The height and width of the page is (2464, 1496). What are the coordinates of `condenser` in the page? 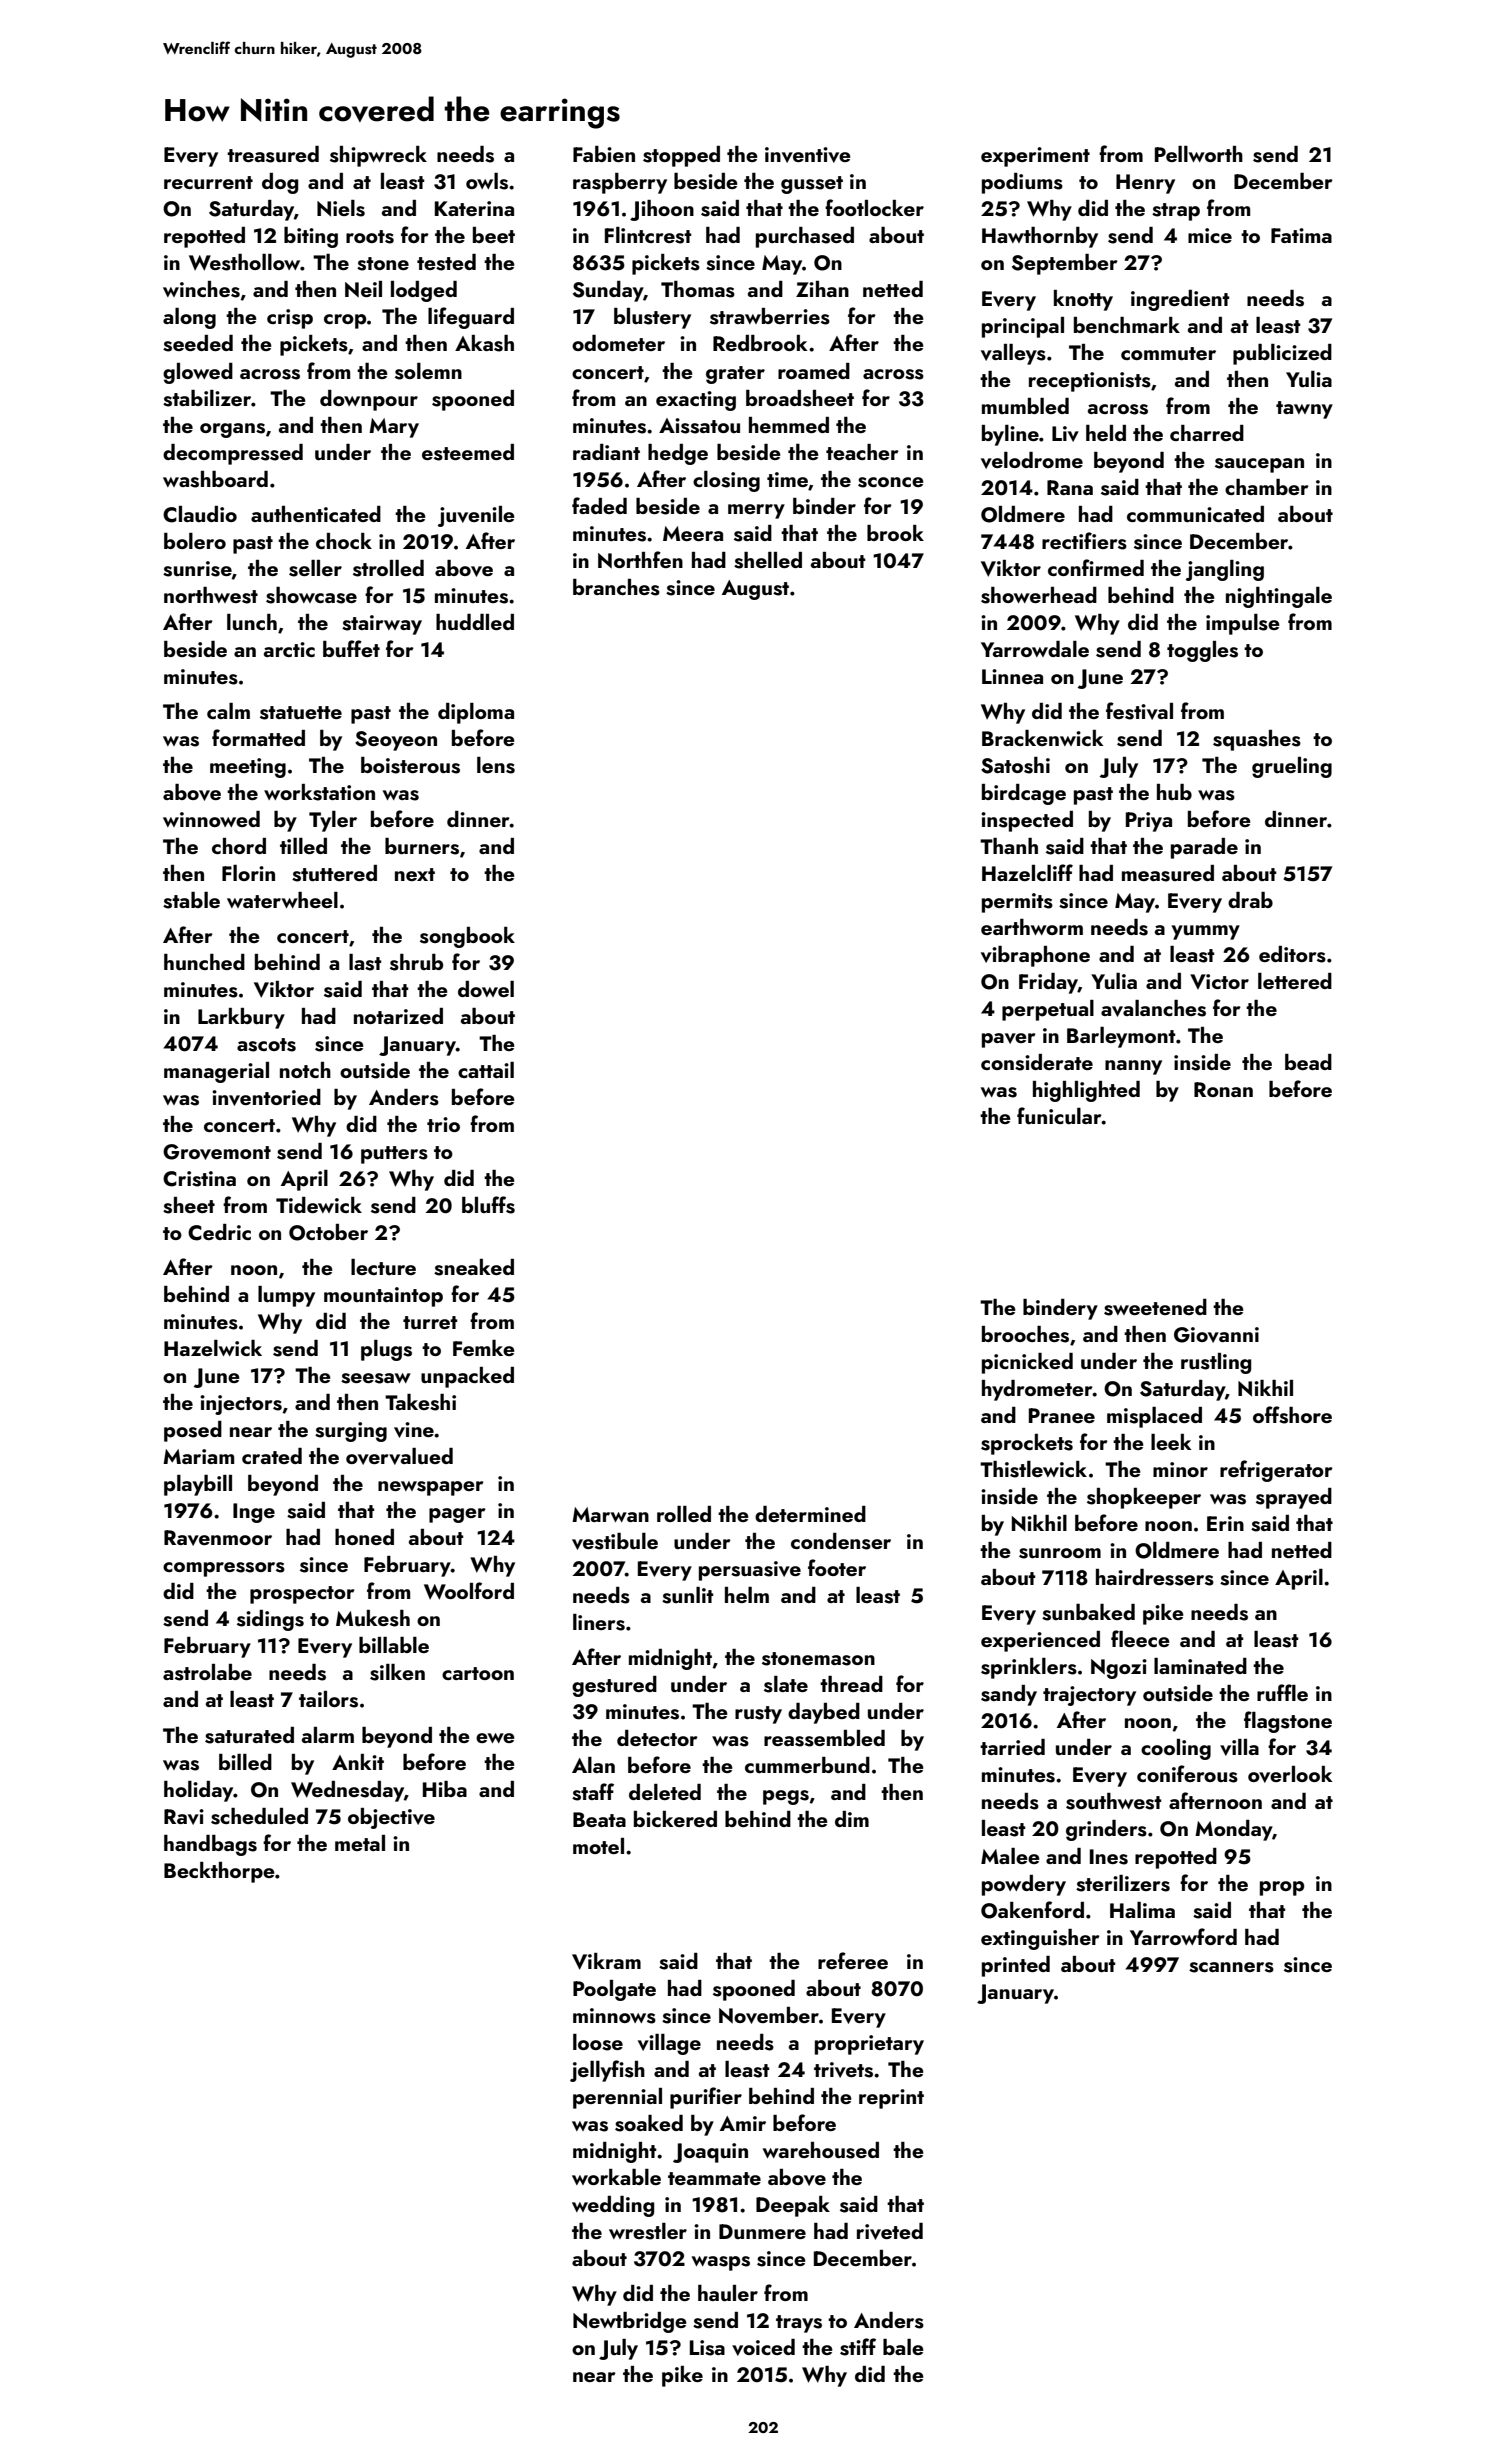 It's located at (841, 1541).
